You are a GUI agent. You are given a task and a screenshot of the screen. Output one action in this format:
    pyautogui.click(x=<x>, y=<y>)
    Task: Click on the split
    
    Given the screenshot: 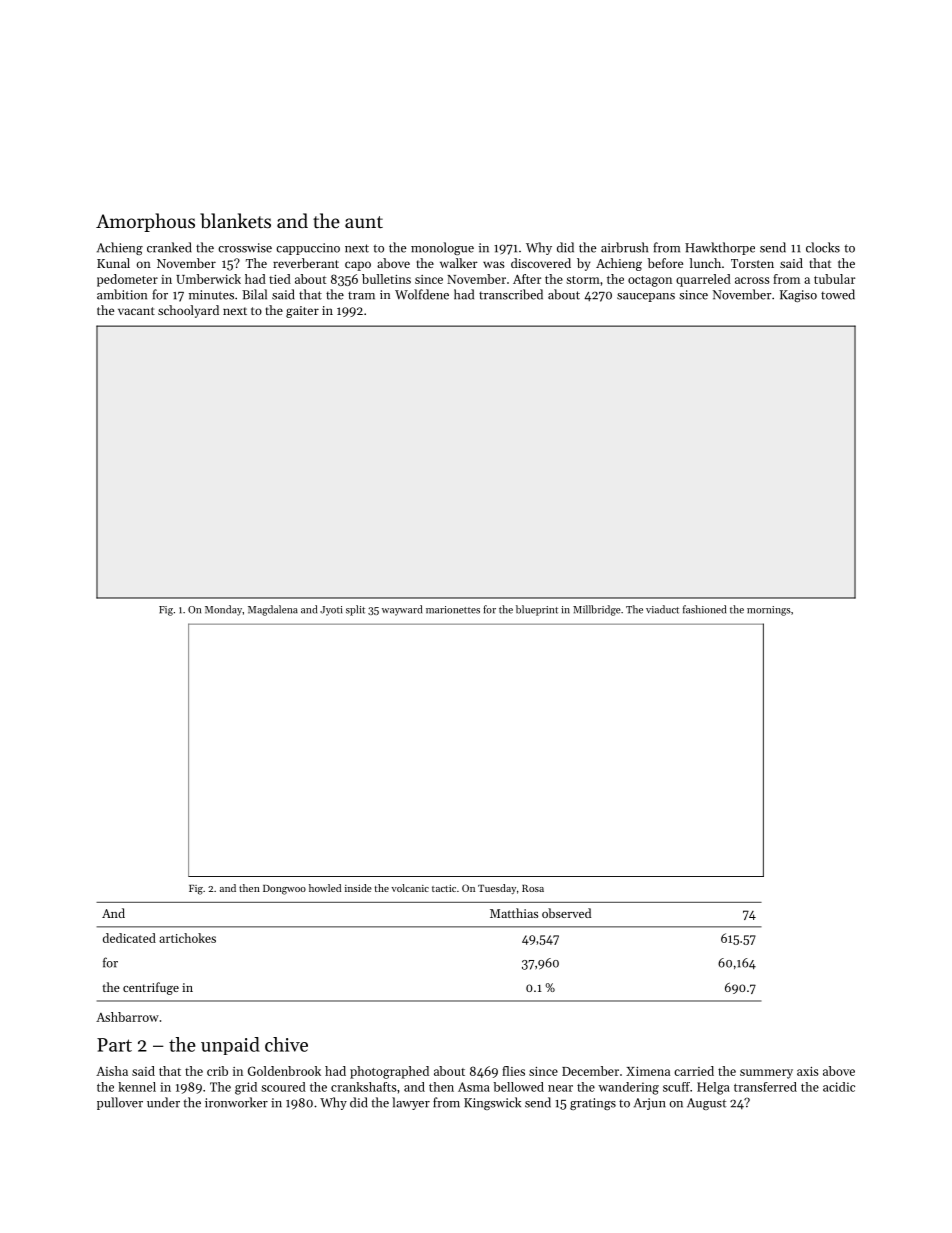 What is the action you would take?
    pyautogui.click(x=355, y=610)
